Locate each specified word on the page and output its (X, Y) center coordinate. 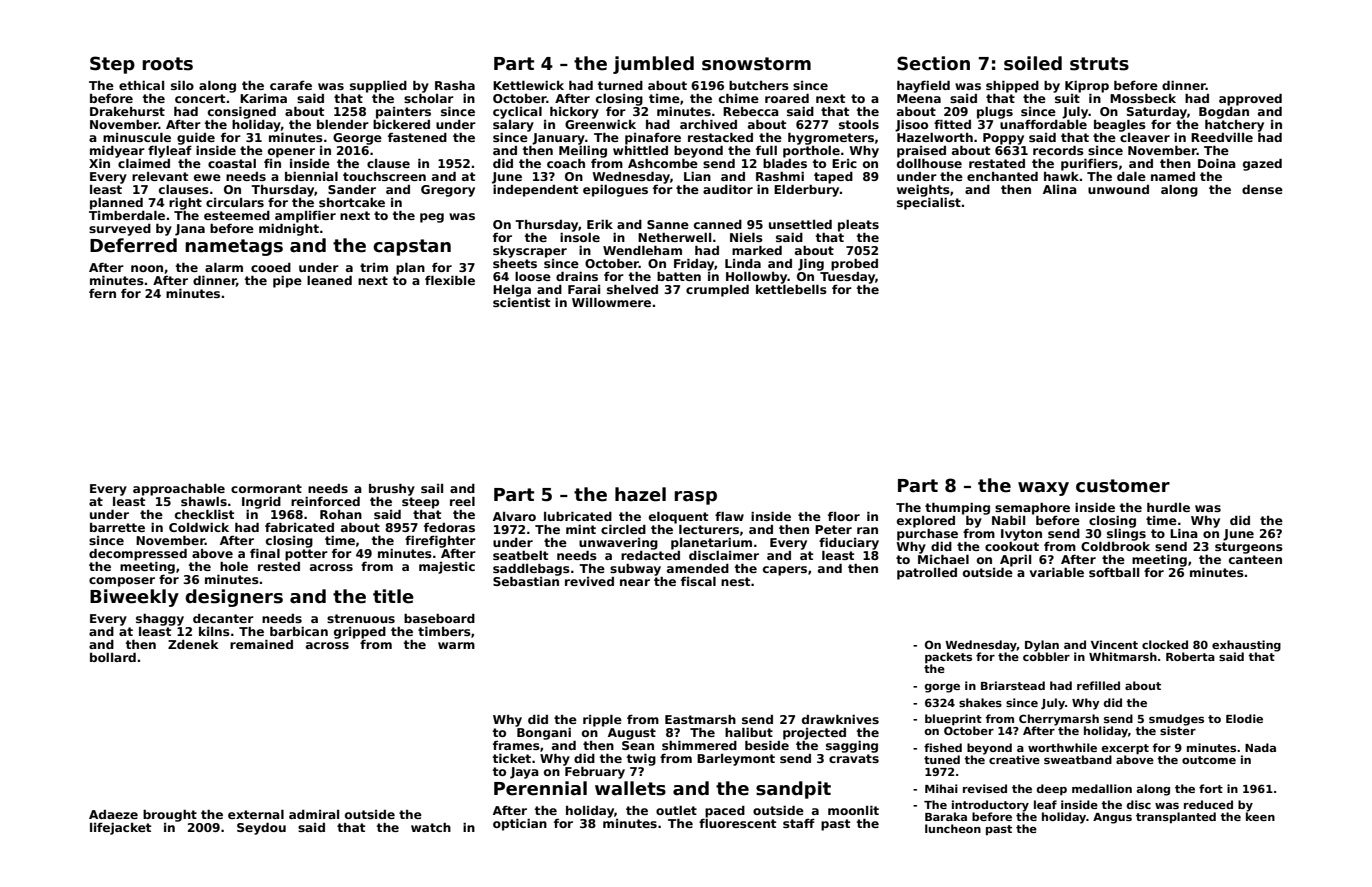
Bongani (544, 734)
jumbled (653, 65)
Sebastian (526, 581)
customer (1123, 486)
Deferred (133, 245)
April (1015, 561)
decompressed (138, 555)
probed (854, 265)
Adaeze (113, 814)
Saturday (1157, 113)
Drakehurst (127, 111)
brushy (392, 490)
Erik (600, 224)
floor (844, 516)
